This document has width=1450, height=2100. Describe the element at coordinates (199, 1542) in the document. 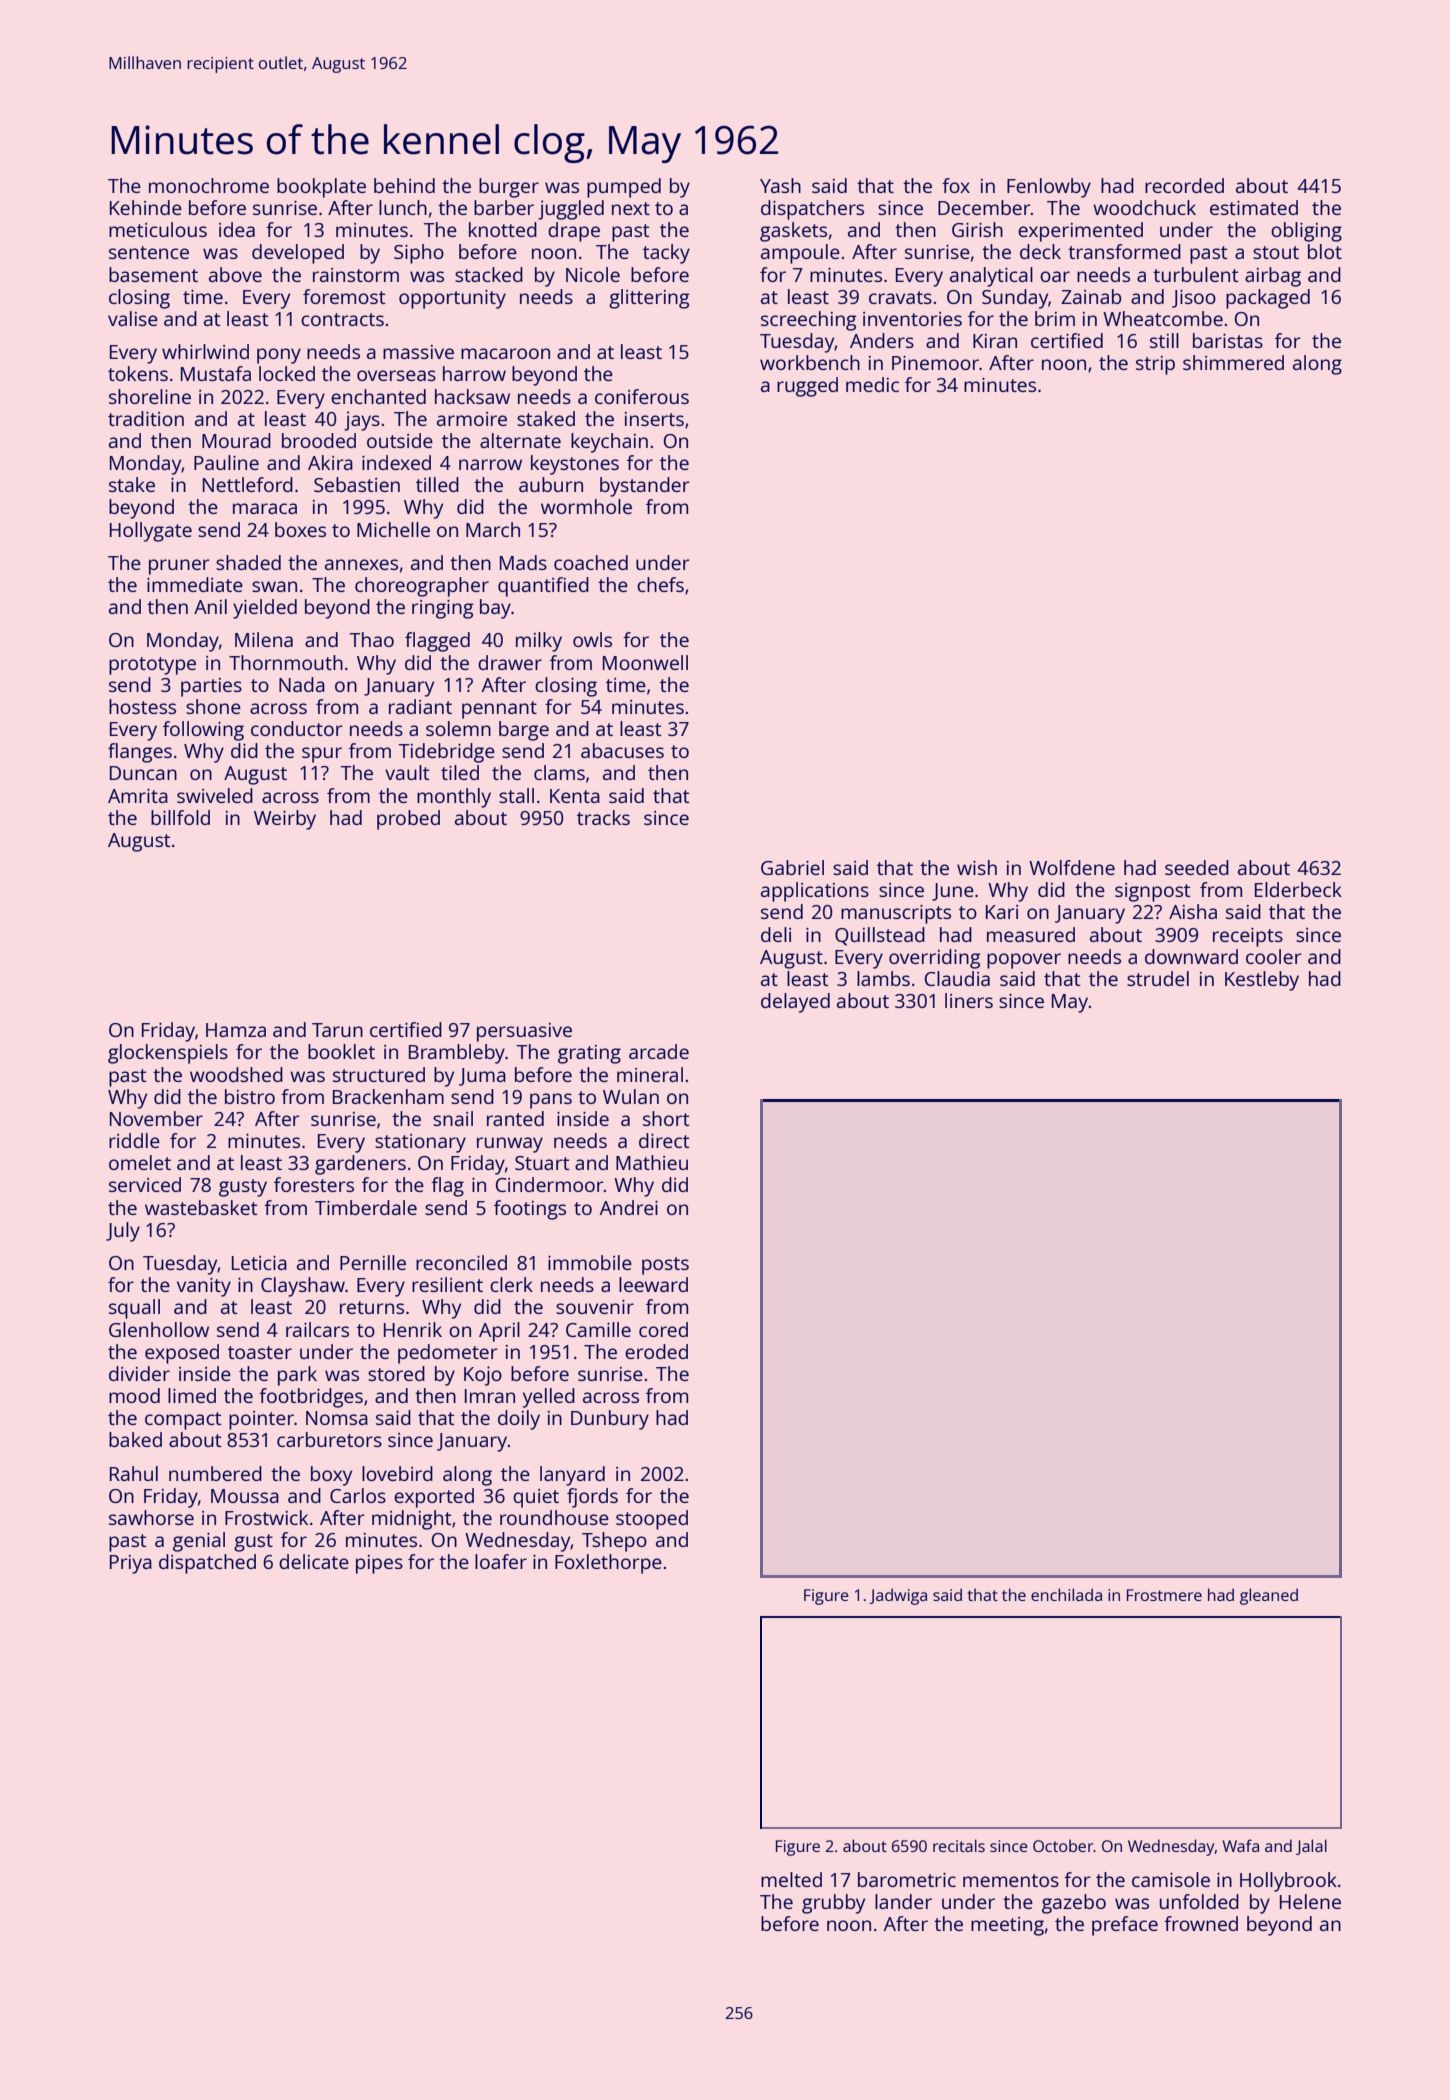

I see `genial` at that location.
